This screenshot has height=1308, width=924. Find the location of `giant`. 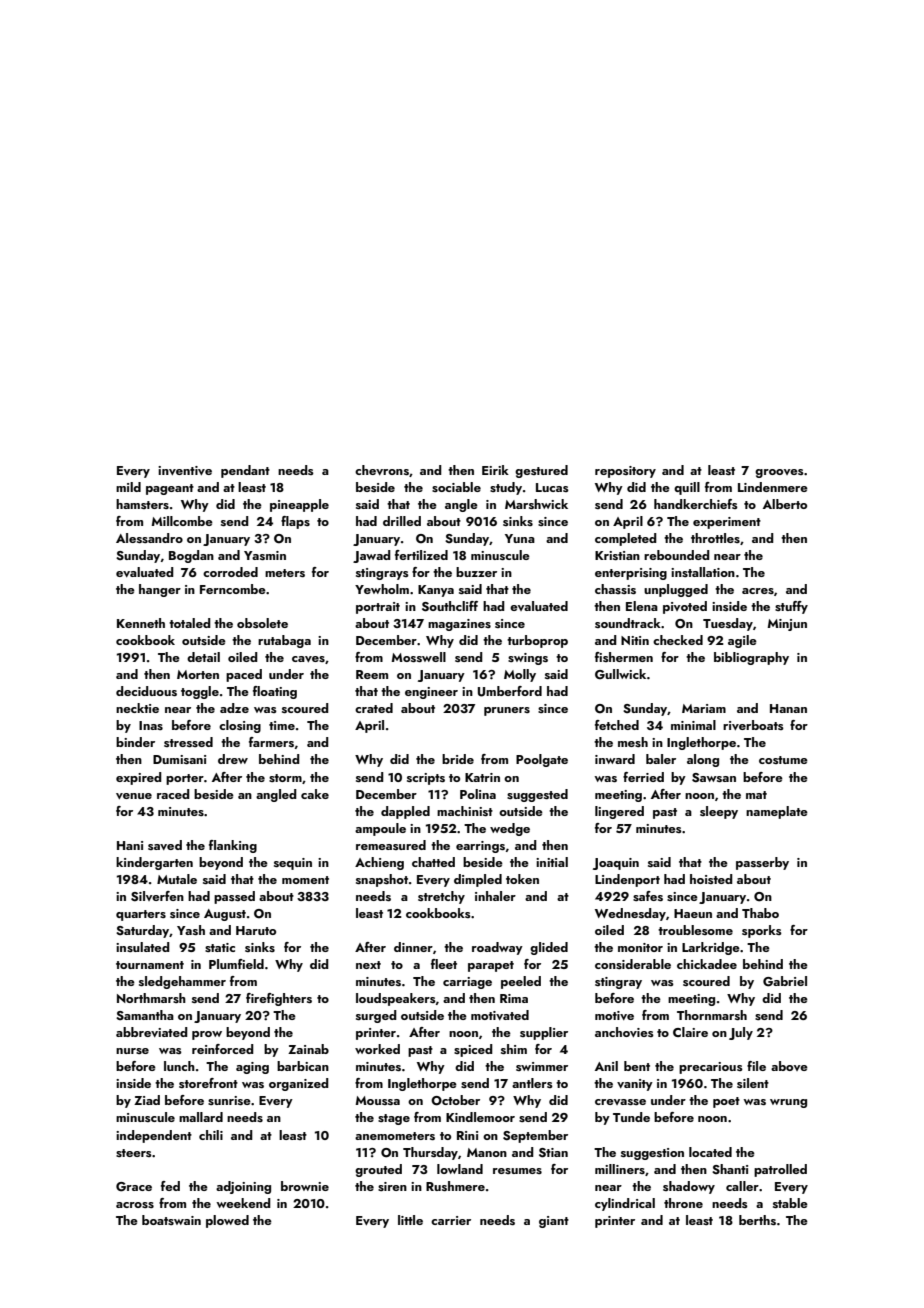

giant is located at coordinates (554, 1222).
